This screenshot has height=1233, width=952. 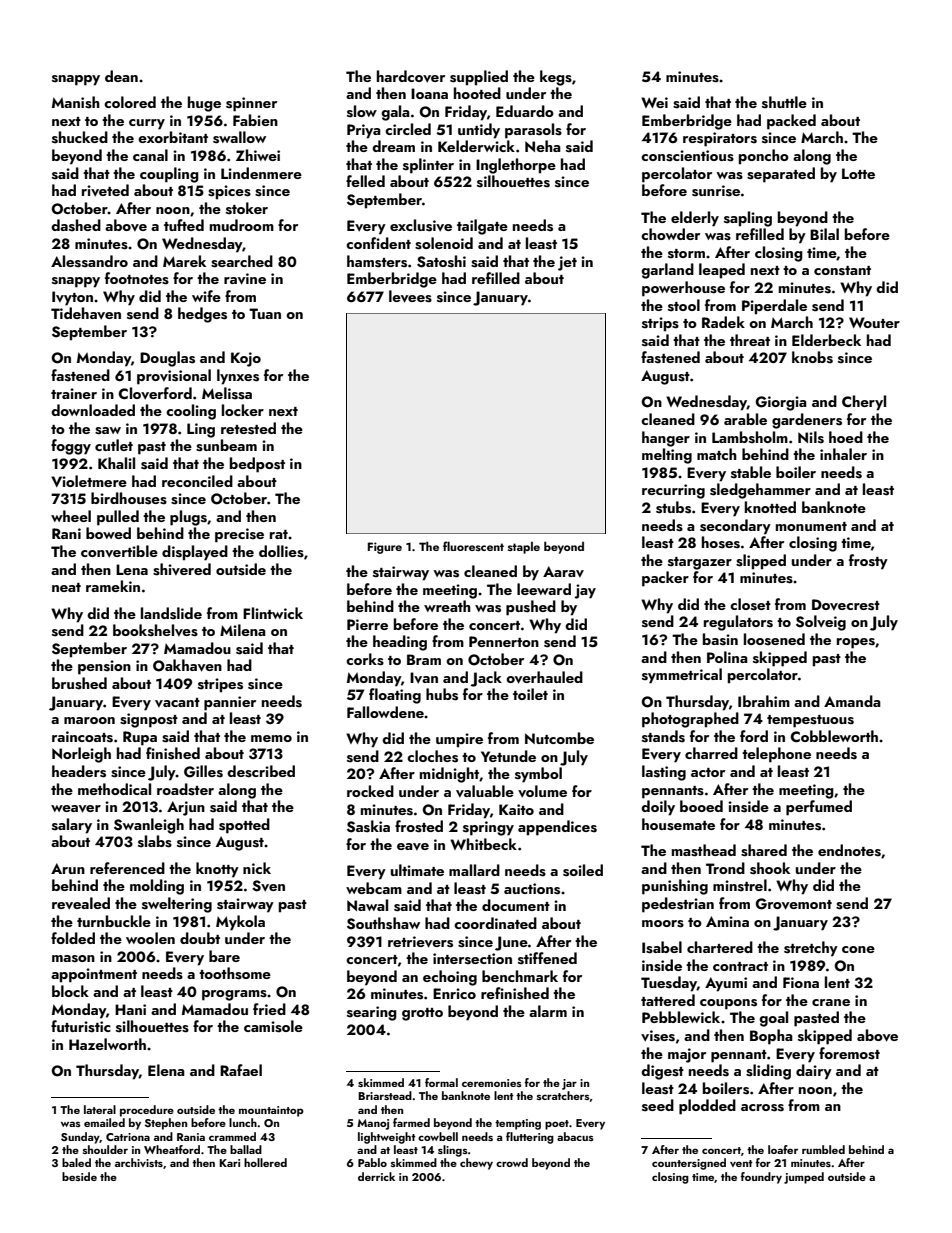 What do you see at coordinates (784, 102) in the screenshot?
I see `shuttle` at bounding box center [784, 102].
